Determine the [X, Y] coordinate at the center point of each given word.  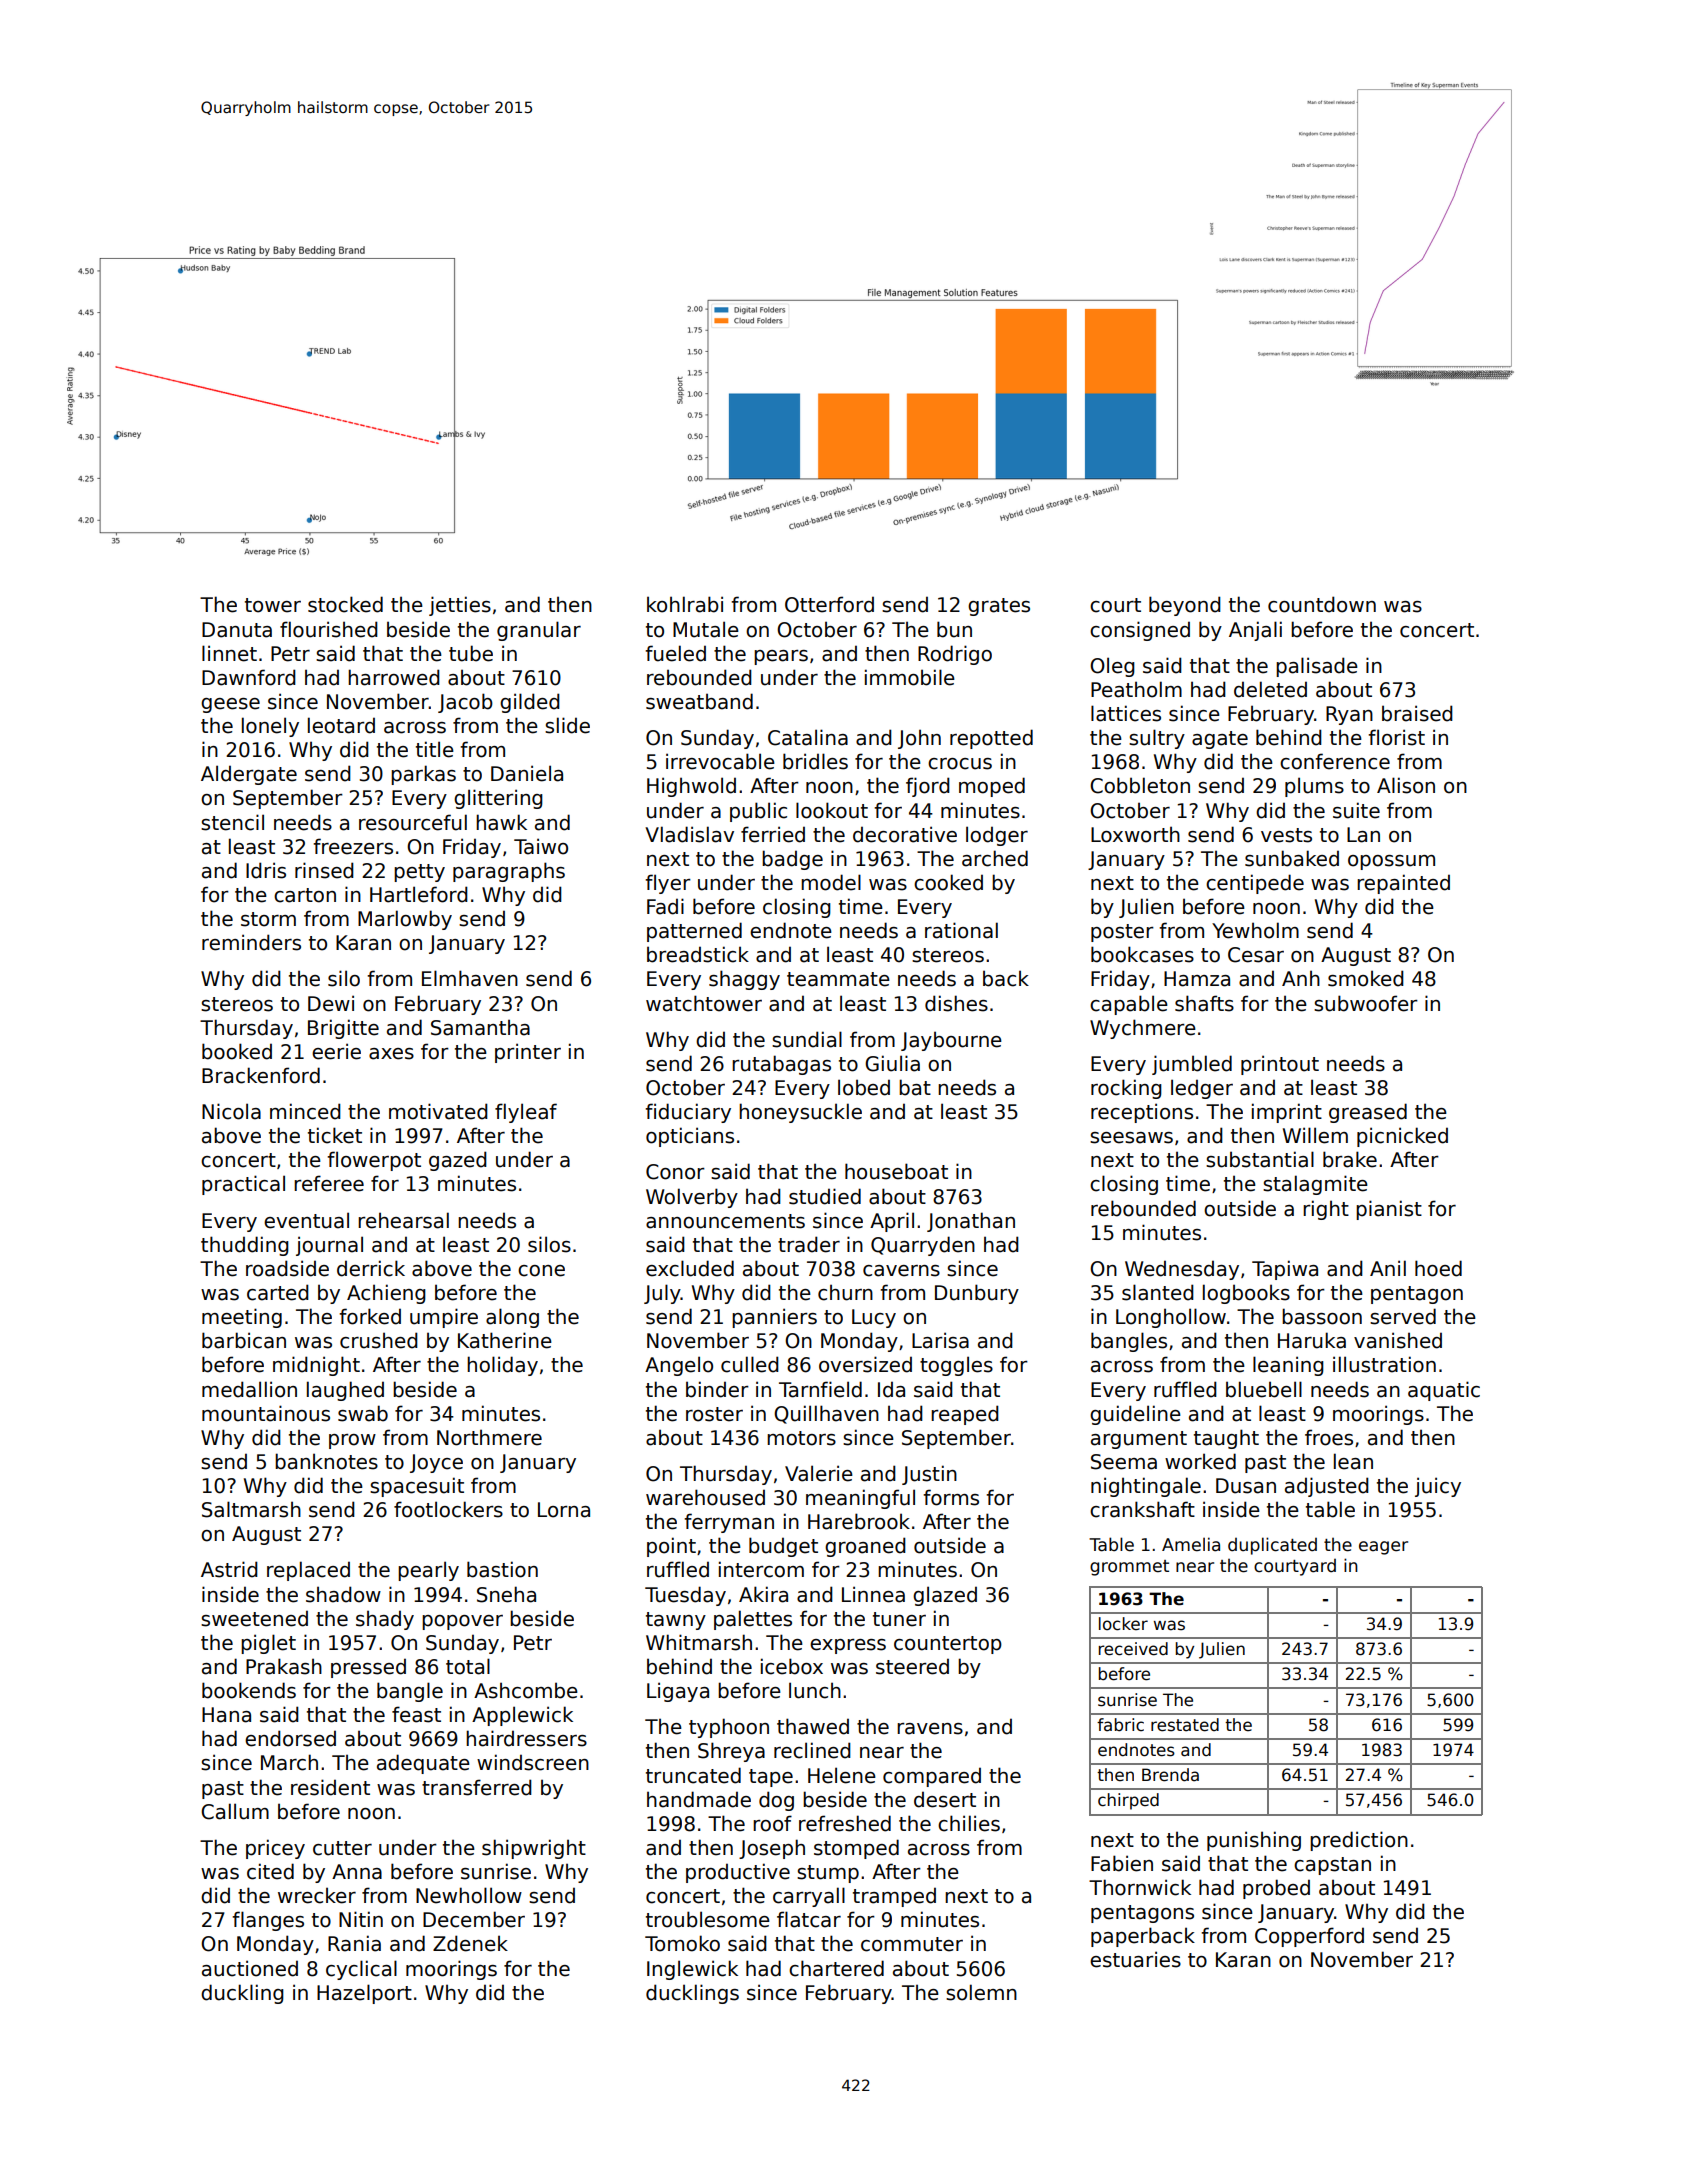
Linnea [873, 1594]
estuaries [1135, 1959]
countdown [1322, 604]
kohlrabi [685, 604]
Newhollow [469, 1895]
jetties [460, 606]
